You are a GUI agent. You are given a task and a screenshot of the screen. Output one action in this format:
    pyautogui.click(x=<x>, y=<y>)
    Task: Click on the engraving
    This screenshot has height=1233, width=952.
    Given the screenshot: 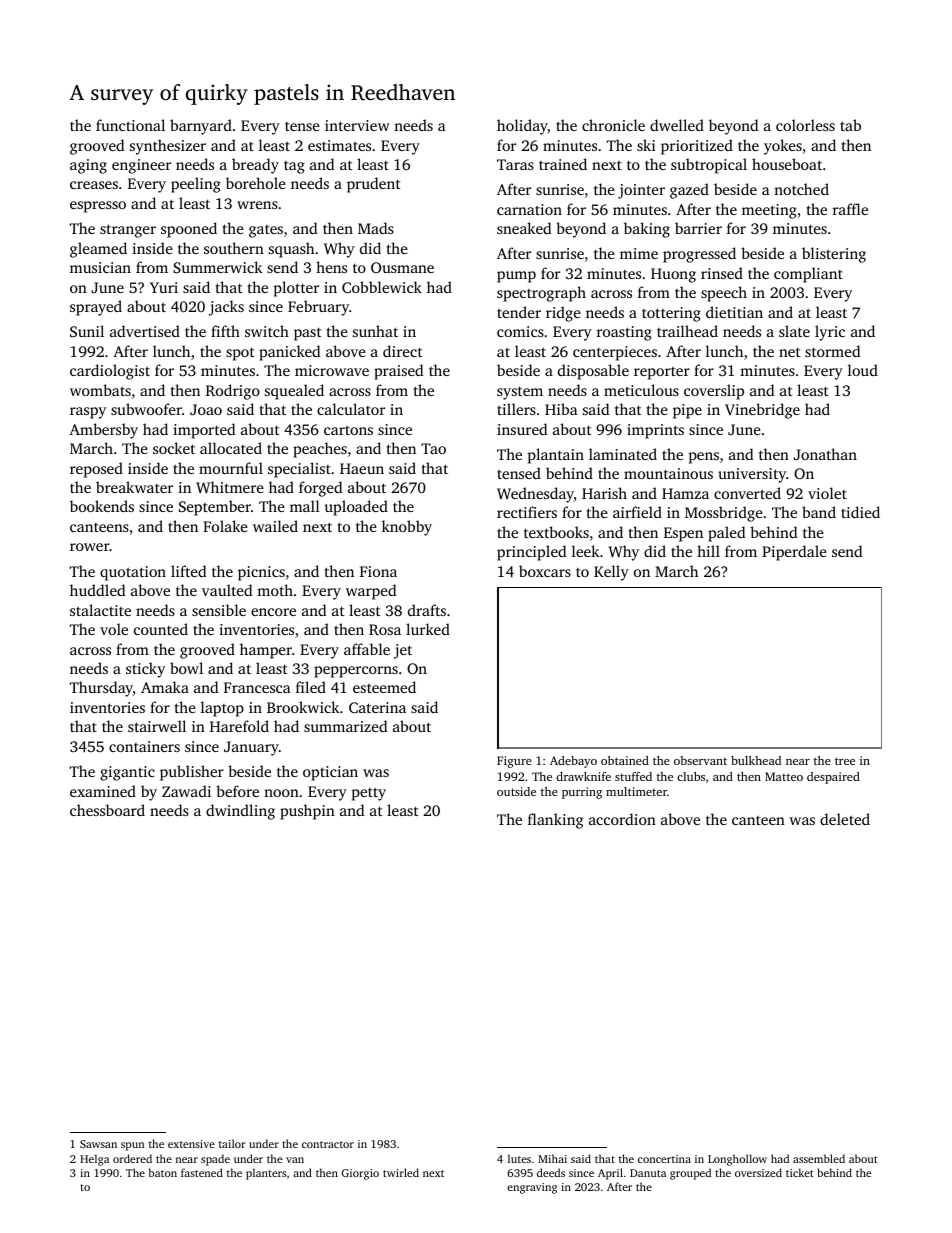 What is the action you would take?
    pyautogui.click(x=532, y=1188)
